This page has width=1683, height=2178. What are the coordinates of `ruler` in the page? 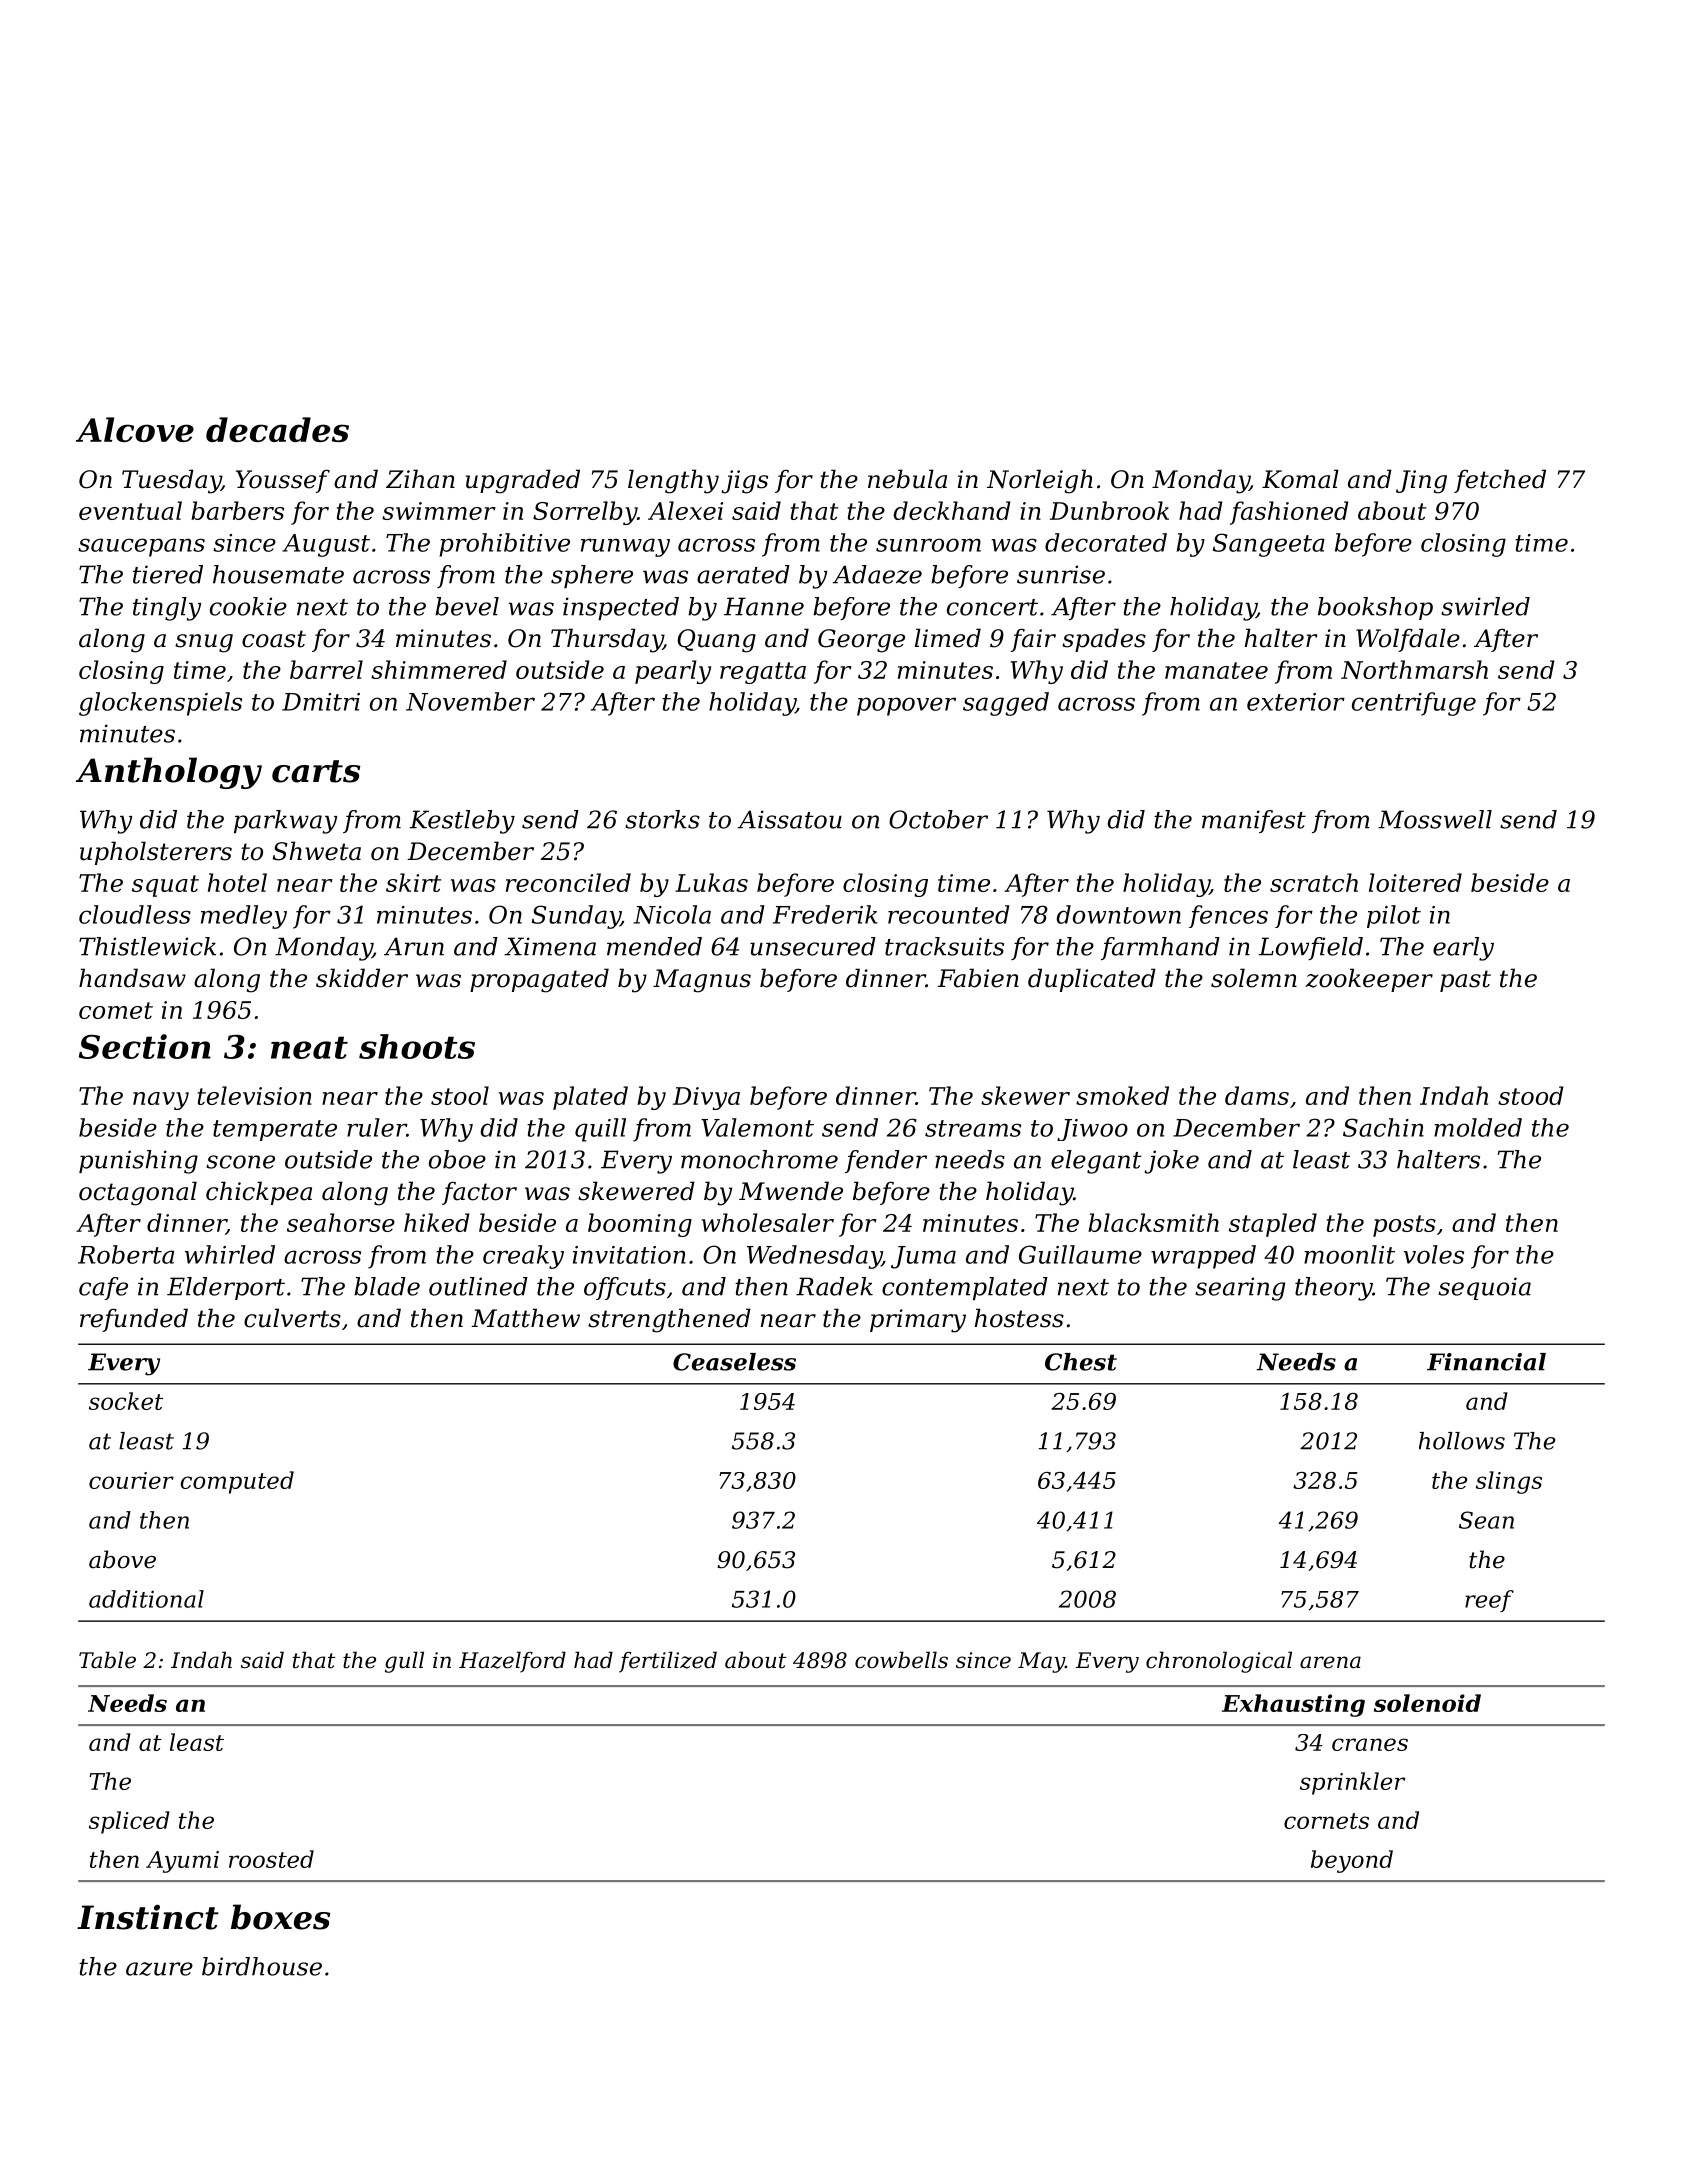 It's located at (377, 1127).
